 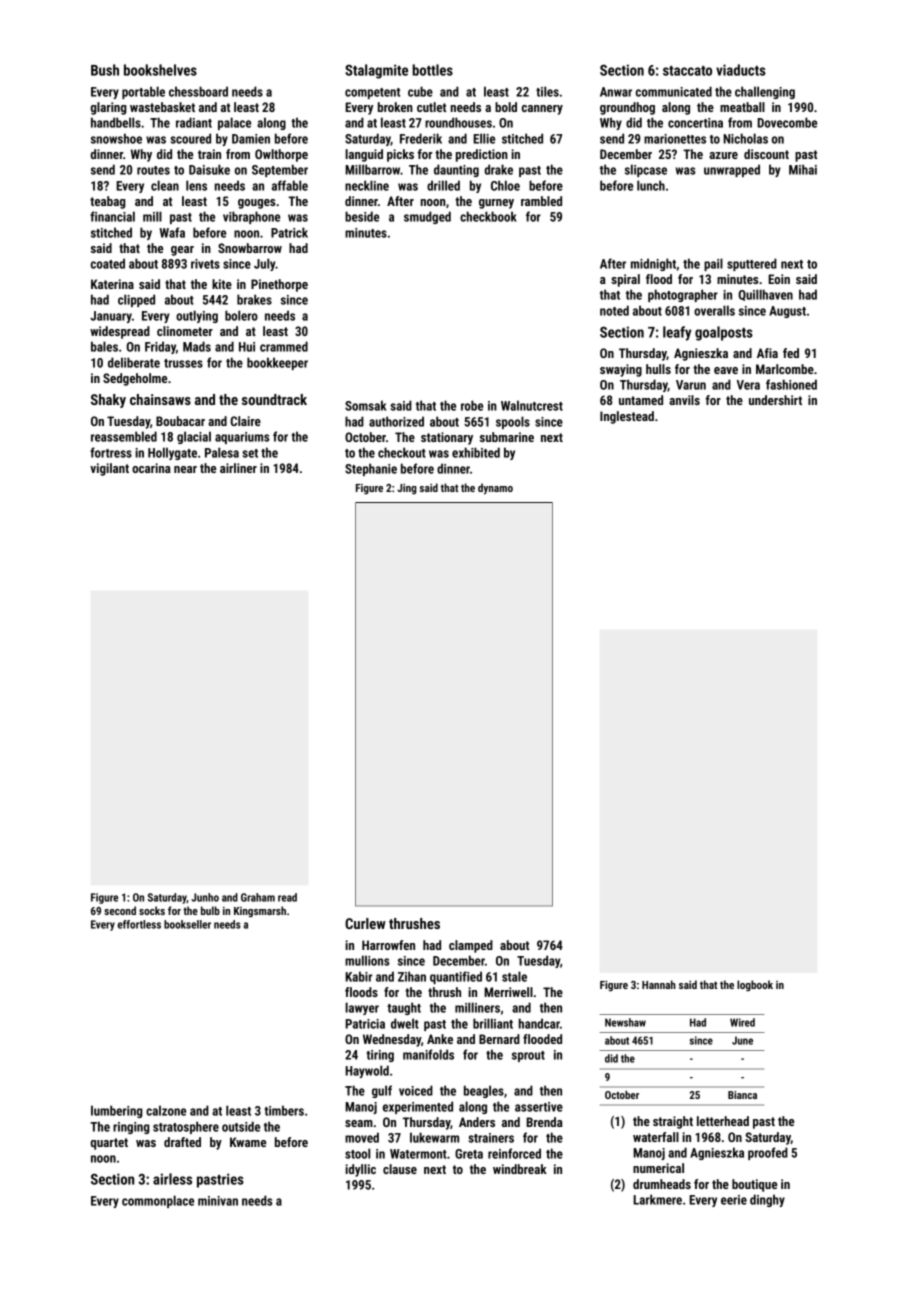 I want to click on bales, so click(x=104, y=346).
